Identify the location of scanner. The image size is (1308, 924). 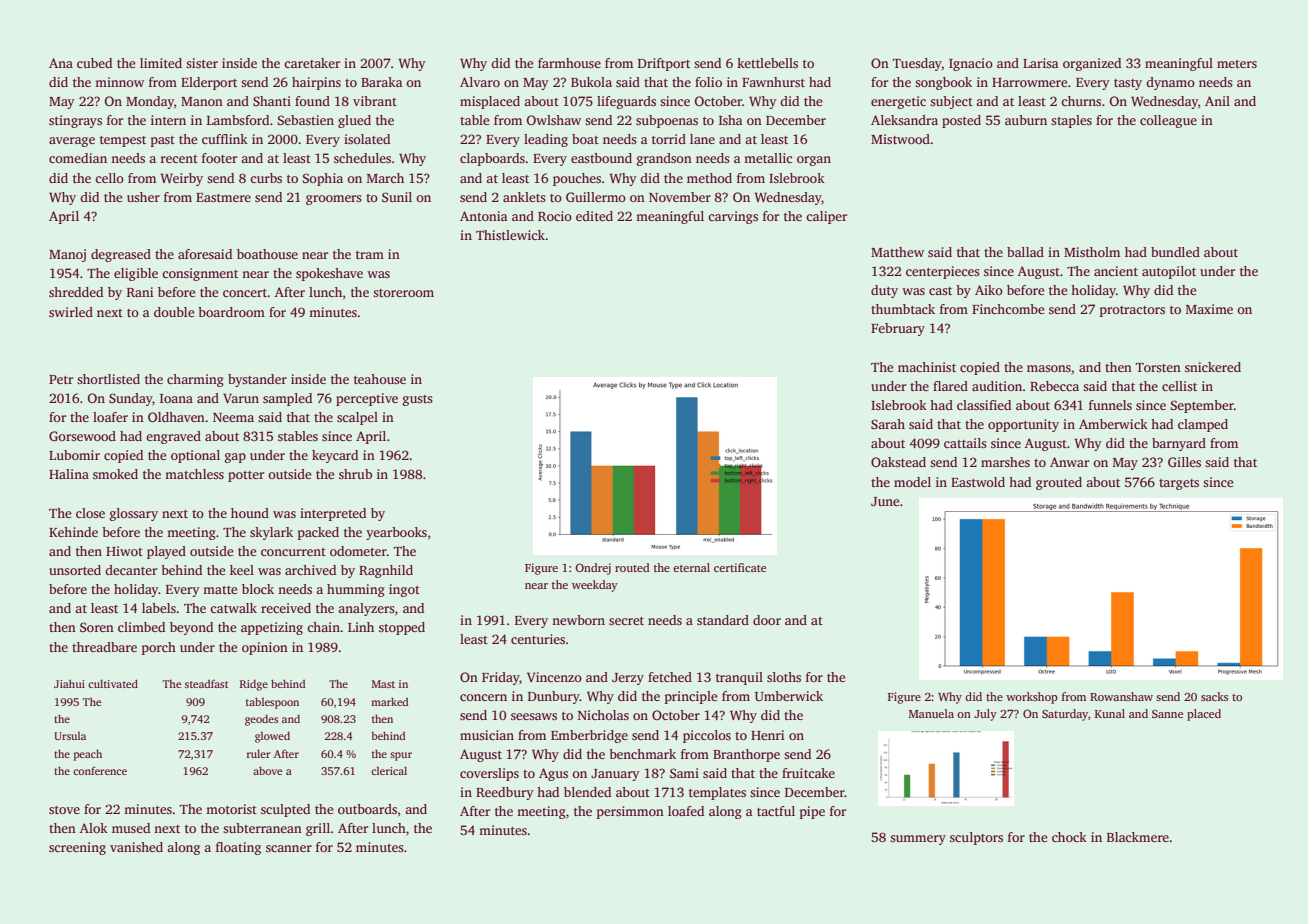
(289, 848).
